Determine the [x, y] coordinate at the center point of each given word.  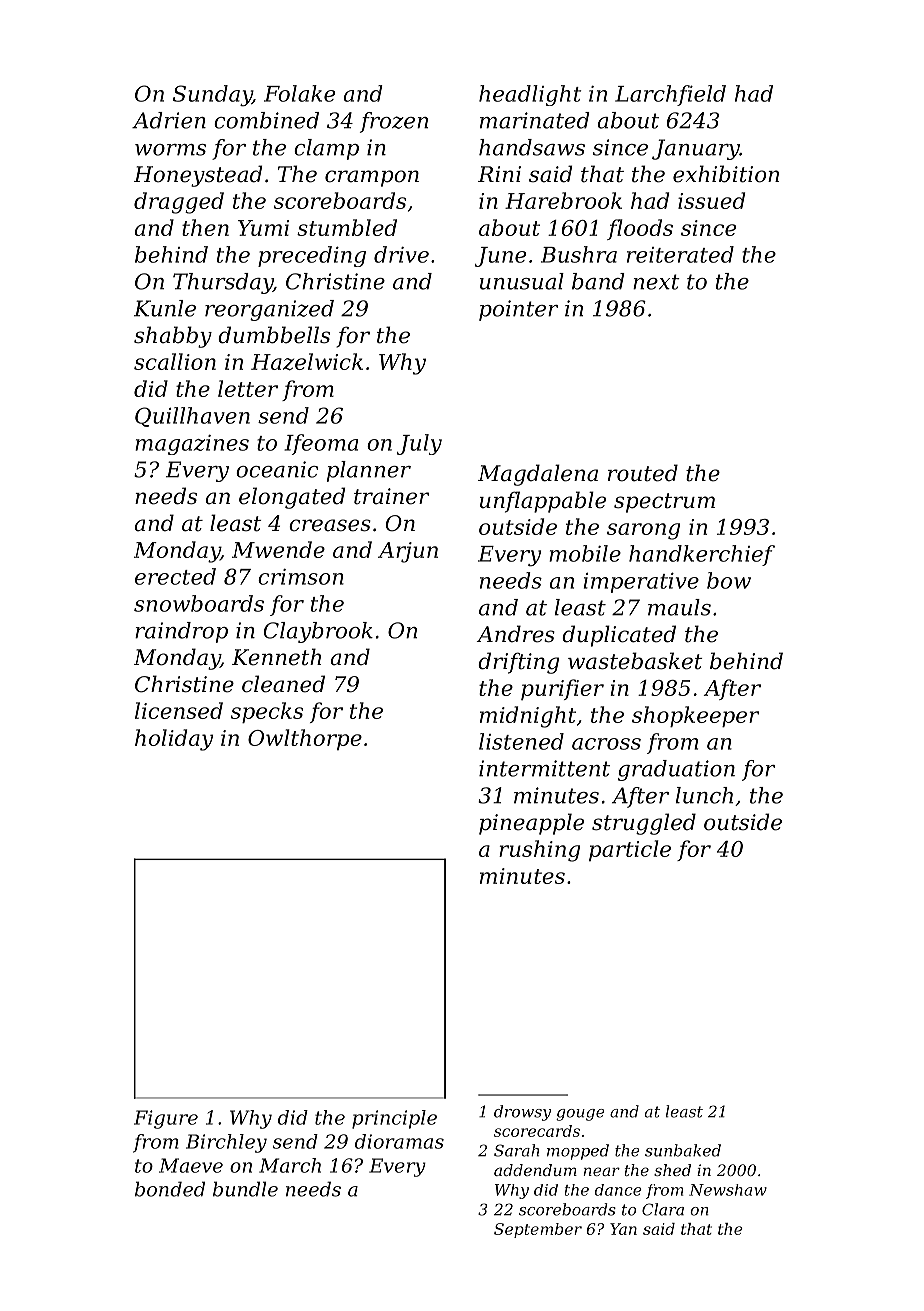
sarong [643, 531]
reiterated [680, 254]
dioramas [399, 1141]
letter [248, 388]
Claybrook [318, 632]
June [500, 257]
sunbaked [683, 1150]
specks [267, 712]
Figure [166, 1119]
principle [394, 1119]
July [419, 444]
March [290, 1165]
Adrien [169, 120]
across [606, 744]
